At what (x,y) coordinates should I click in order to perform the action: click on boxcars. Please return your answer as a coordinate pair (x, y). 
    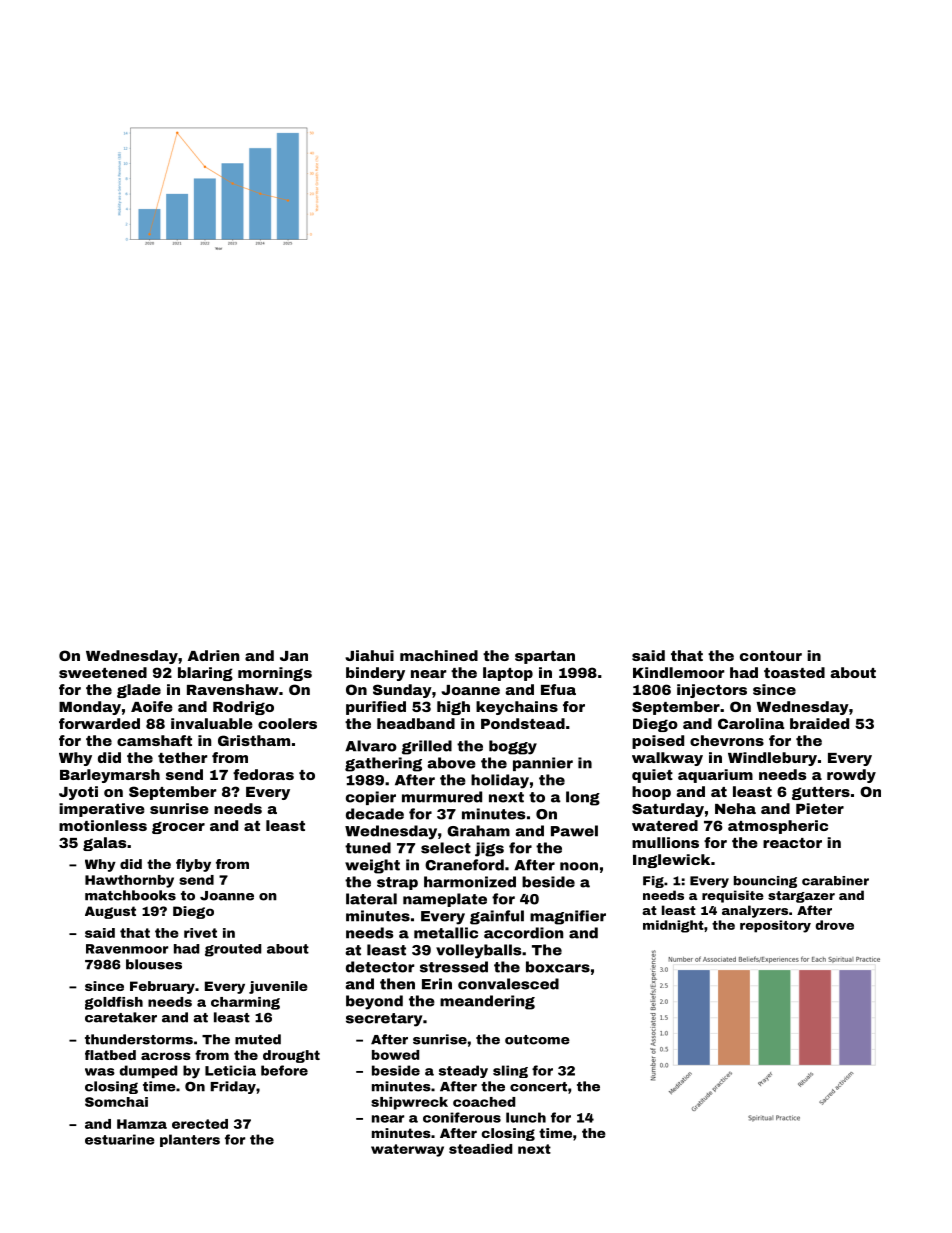
    Looking at the image, I should click on (558, 967).
